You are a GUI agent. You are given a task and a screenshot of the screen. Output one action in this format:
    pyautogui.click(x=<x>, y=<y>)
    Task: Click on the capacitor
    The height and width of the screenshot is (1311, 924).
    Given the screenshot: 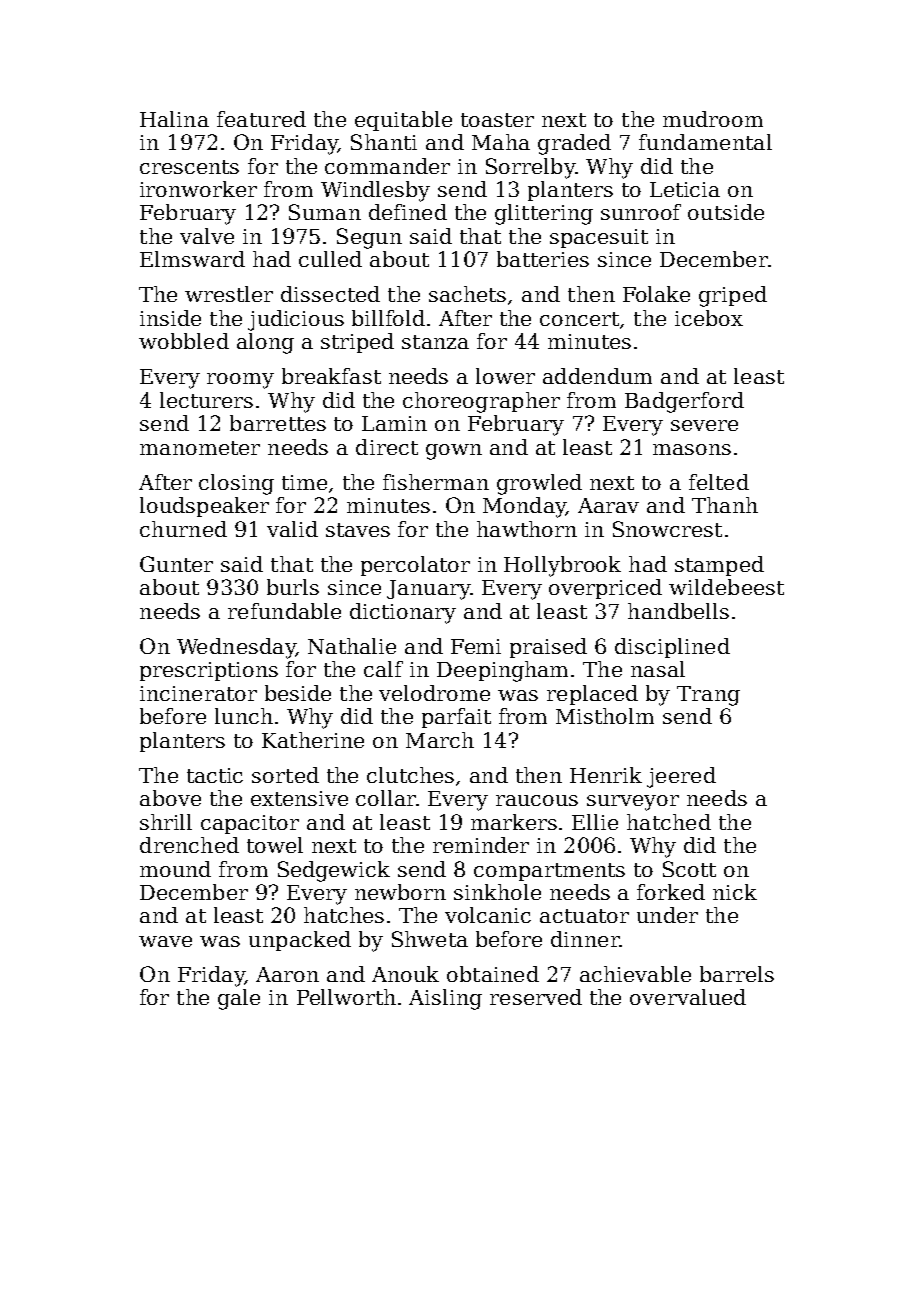 What is the action you would take?
    pyautogui.click(x=250, y=824)
